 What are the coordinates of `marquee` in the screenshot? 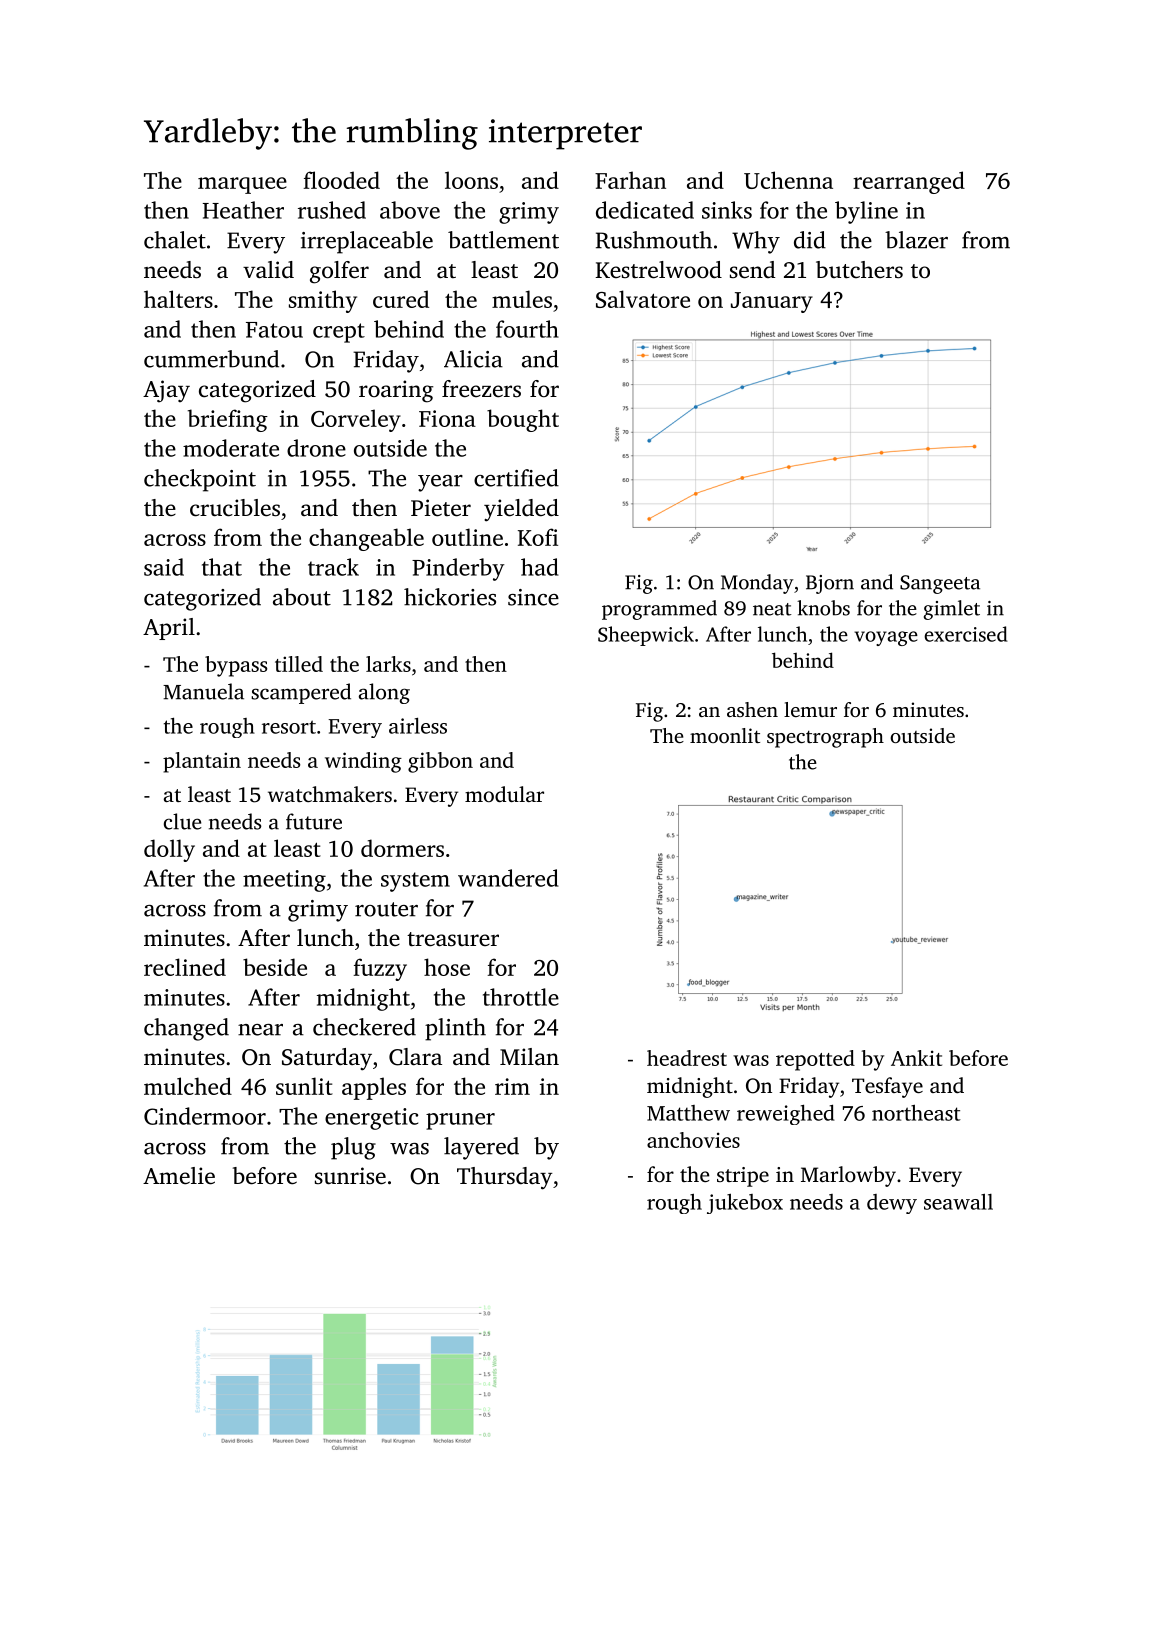 It's located at (242, 185).
